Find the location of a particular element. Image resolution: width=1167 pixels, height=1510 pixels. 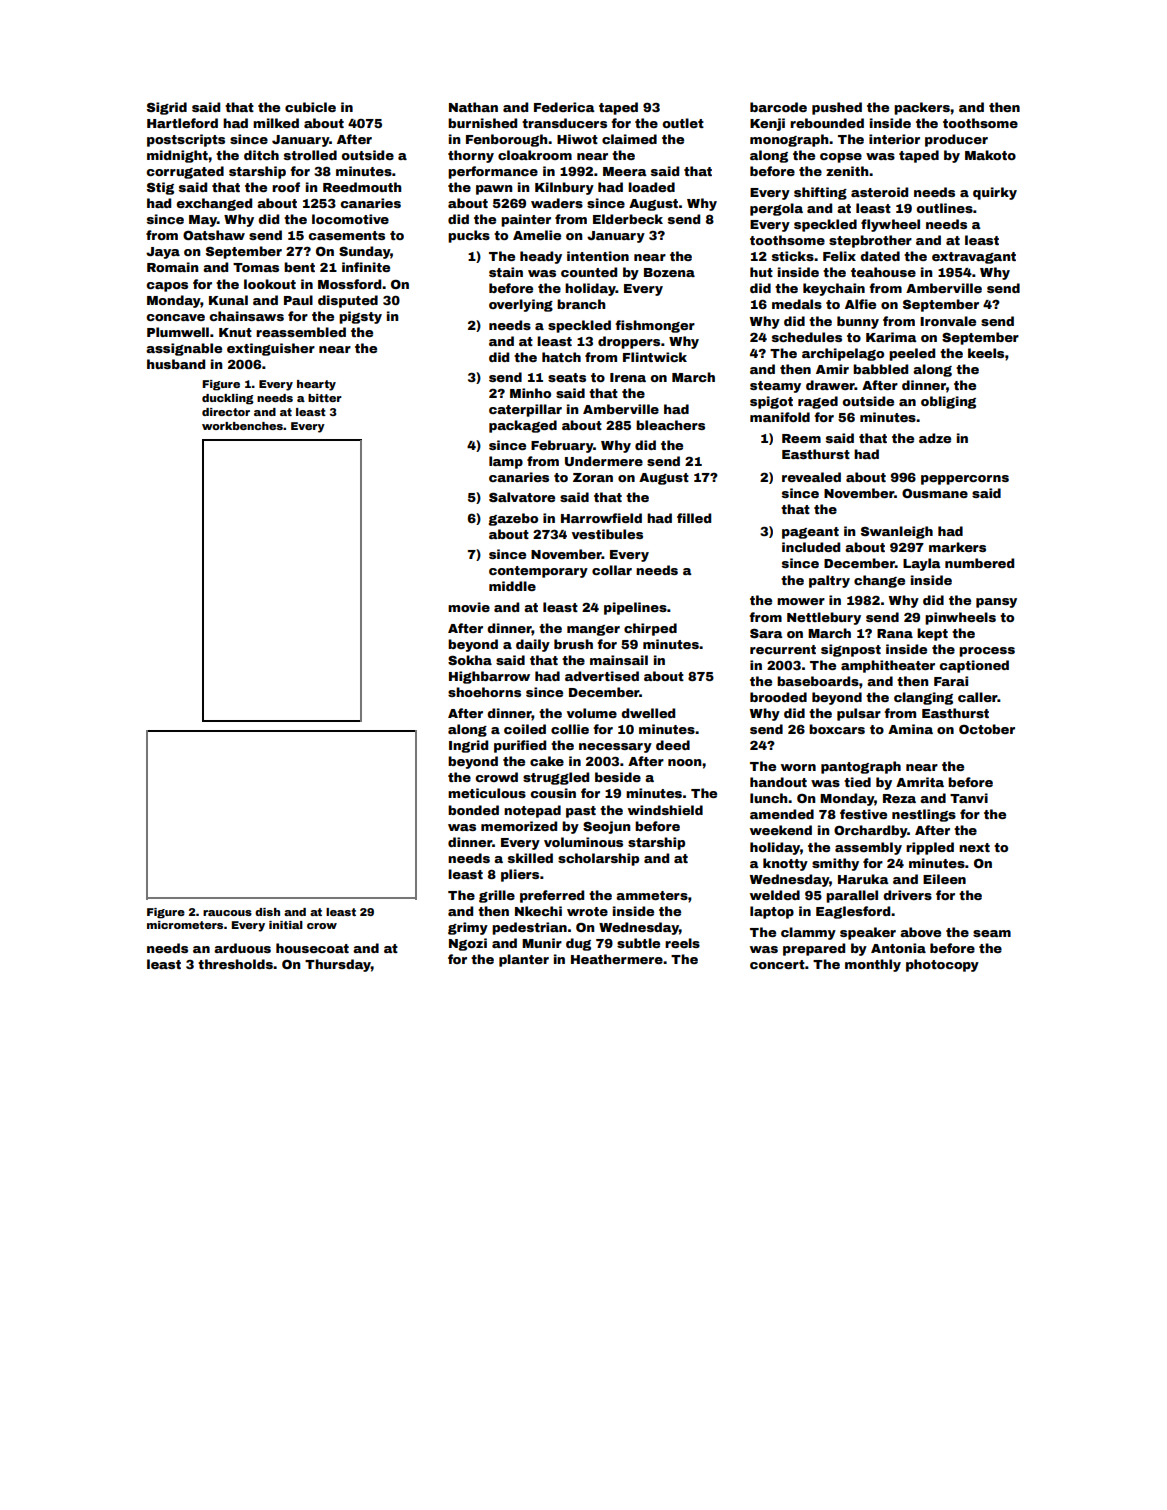

Sokha is located at coordinates (470, 660).
